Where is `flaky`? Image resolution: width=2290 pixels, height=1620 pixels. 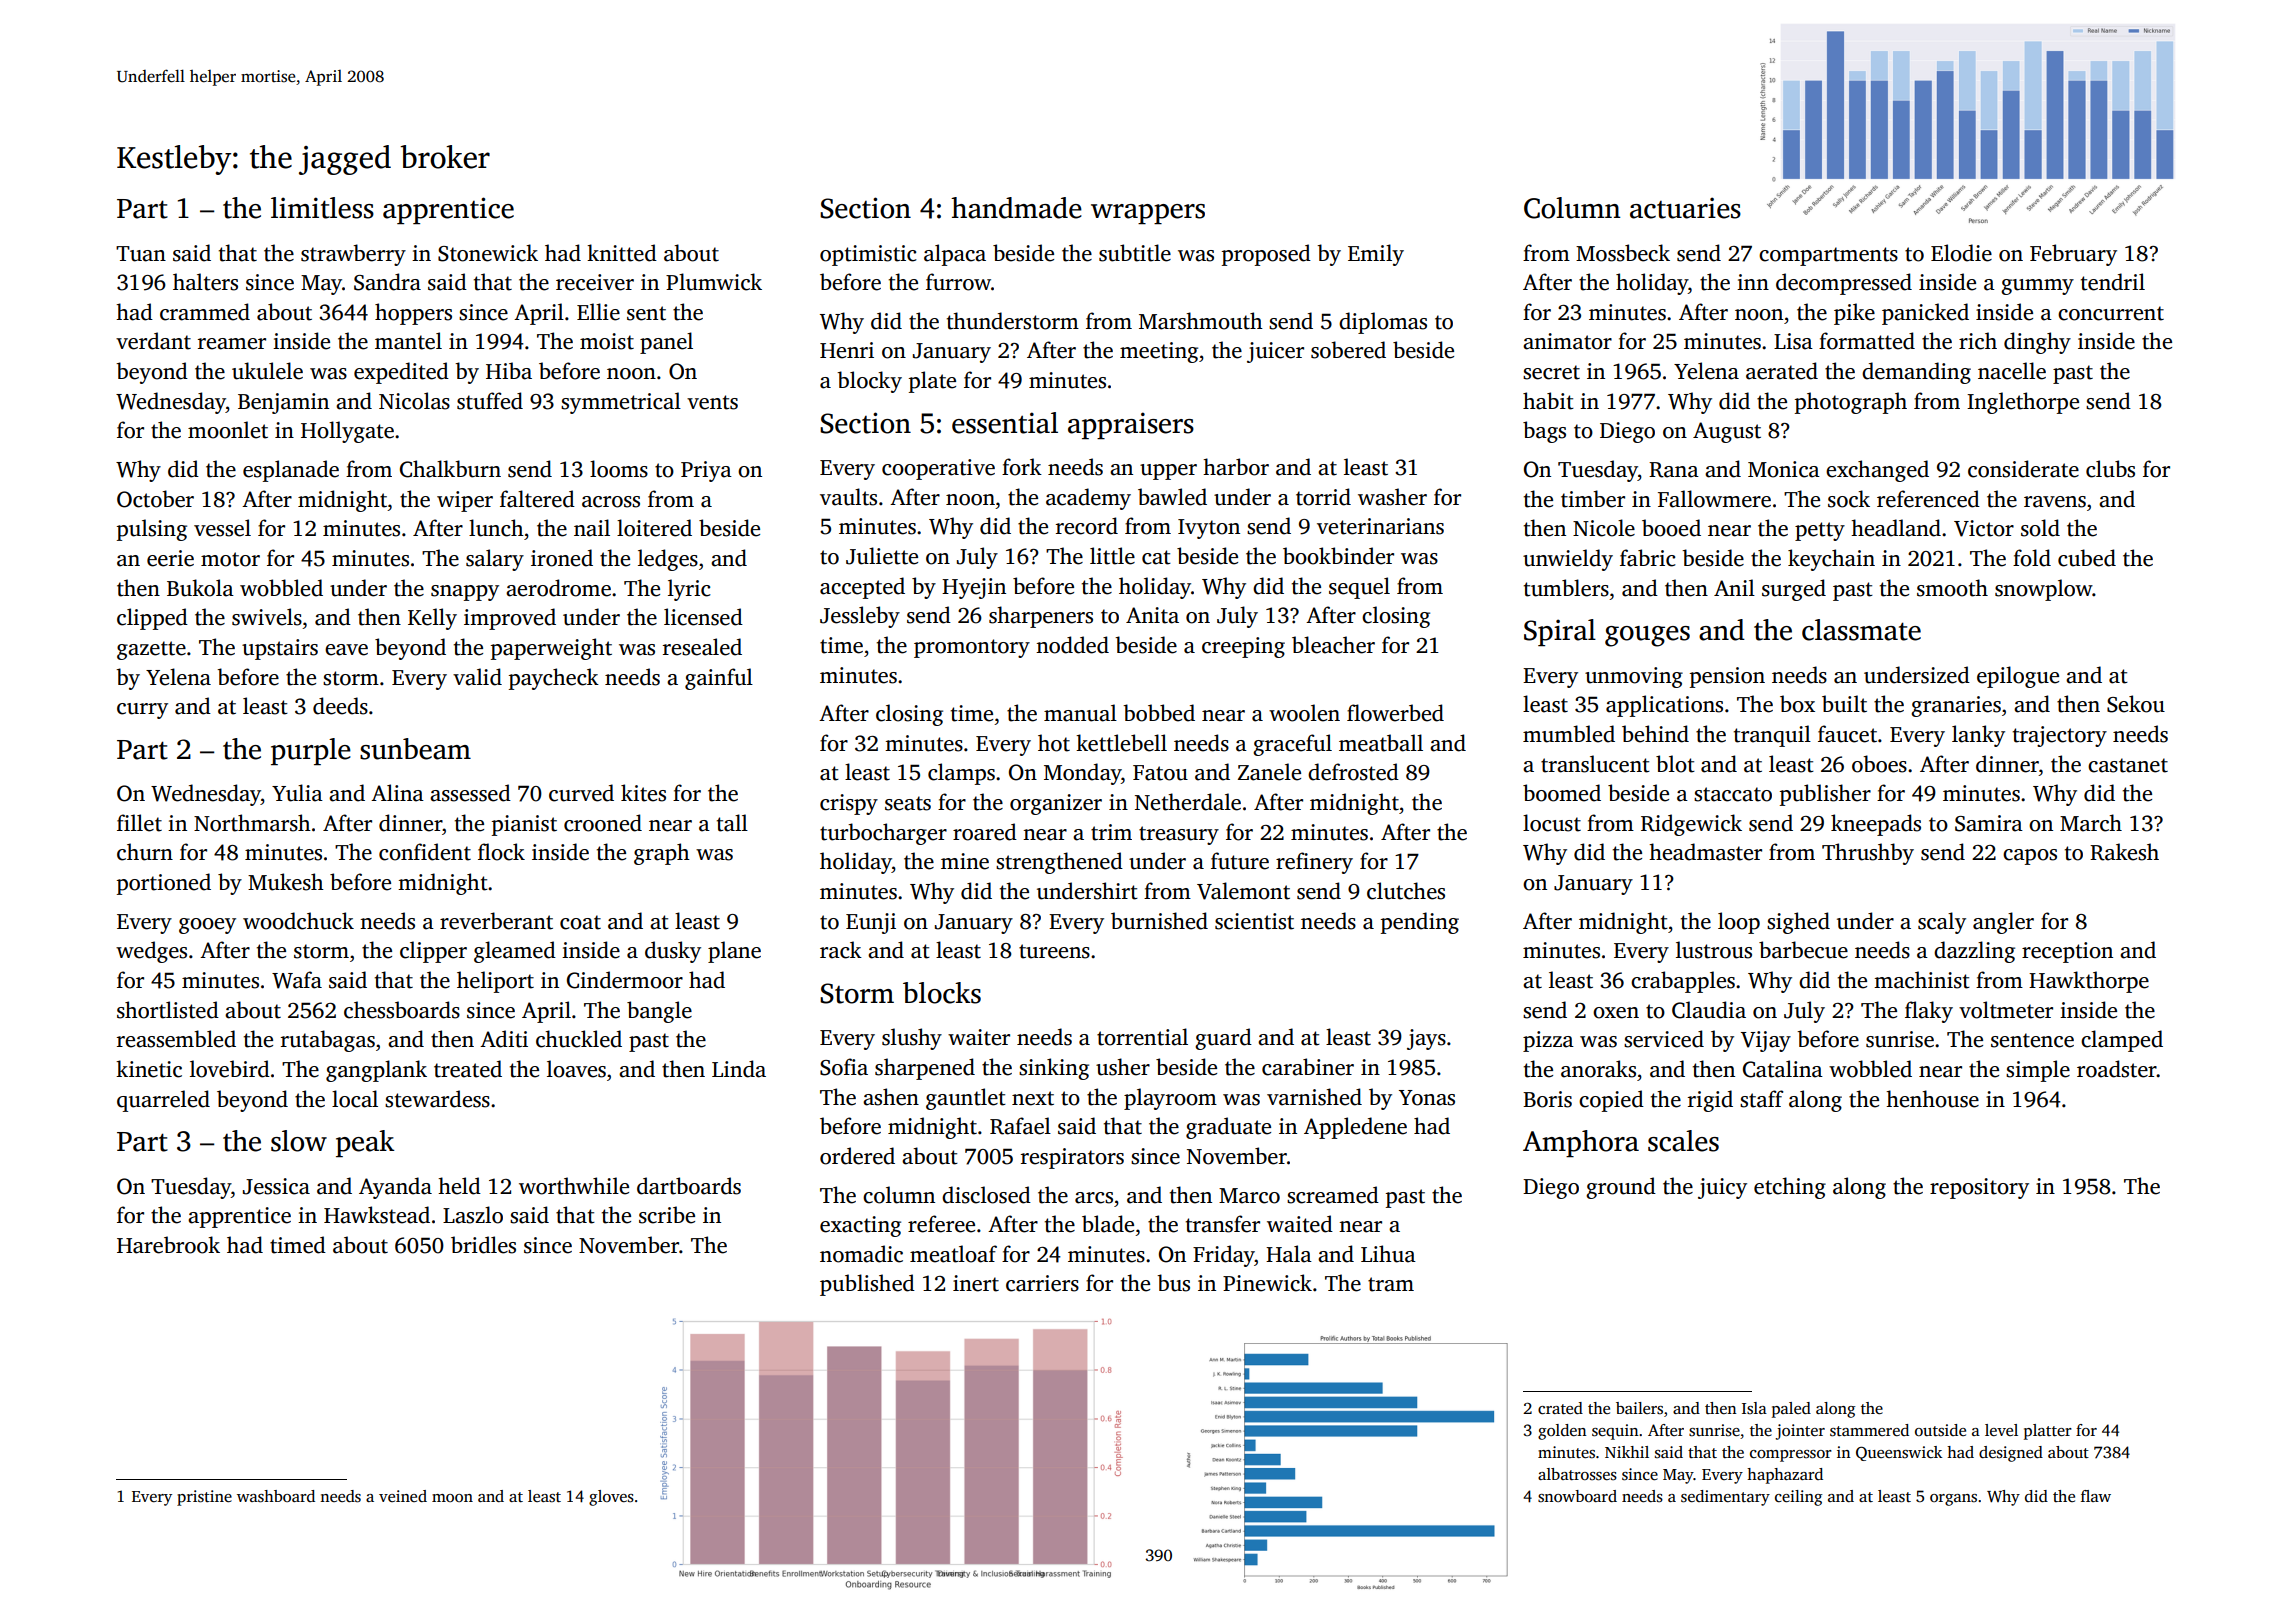 flaky is located at coordinates (1929, 1012).
